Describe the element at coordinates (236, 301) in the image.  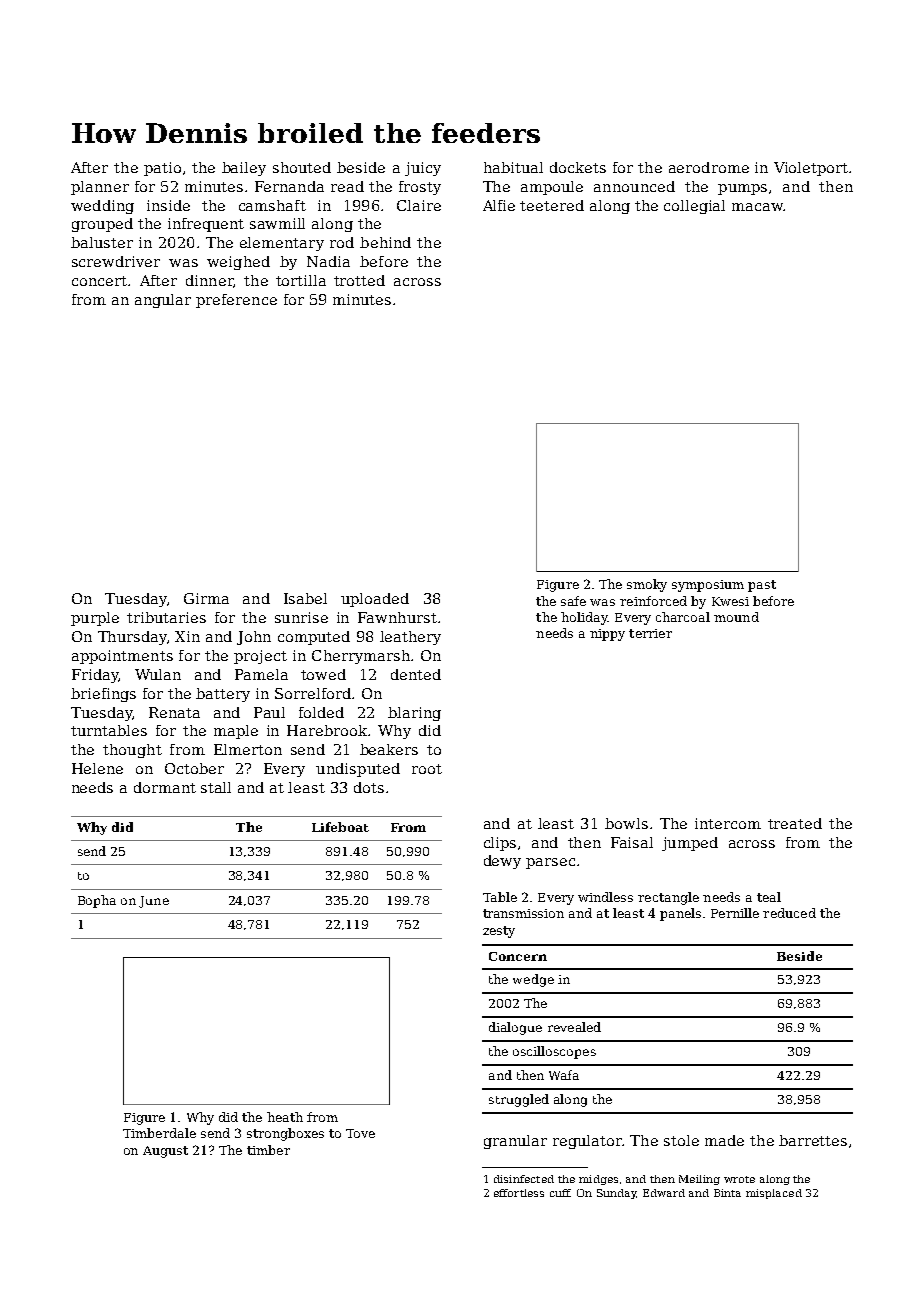
I see `preference` at that location.
